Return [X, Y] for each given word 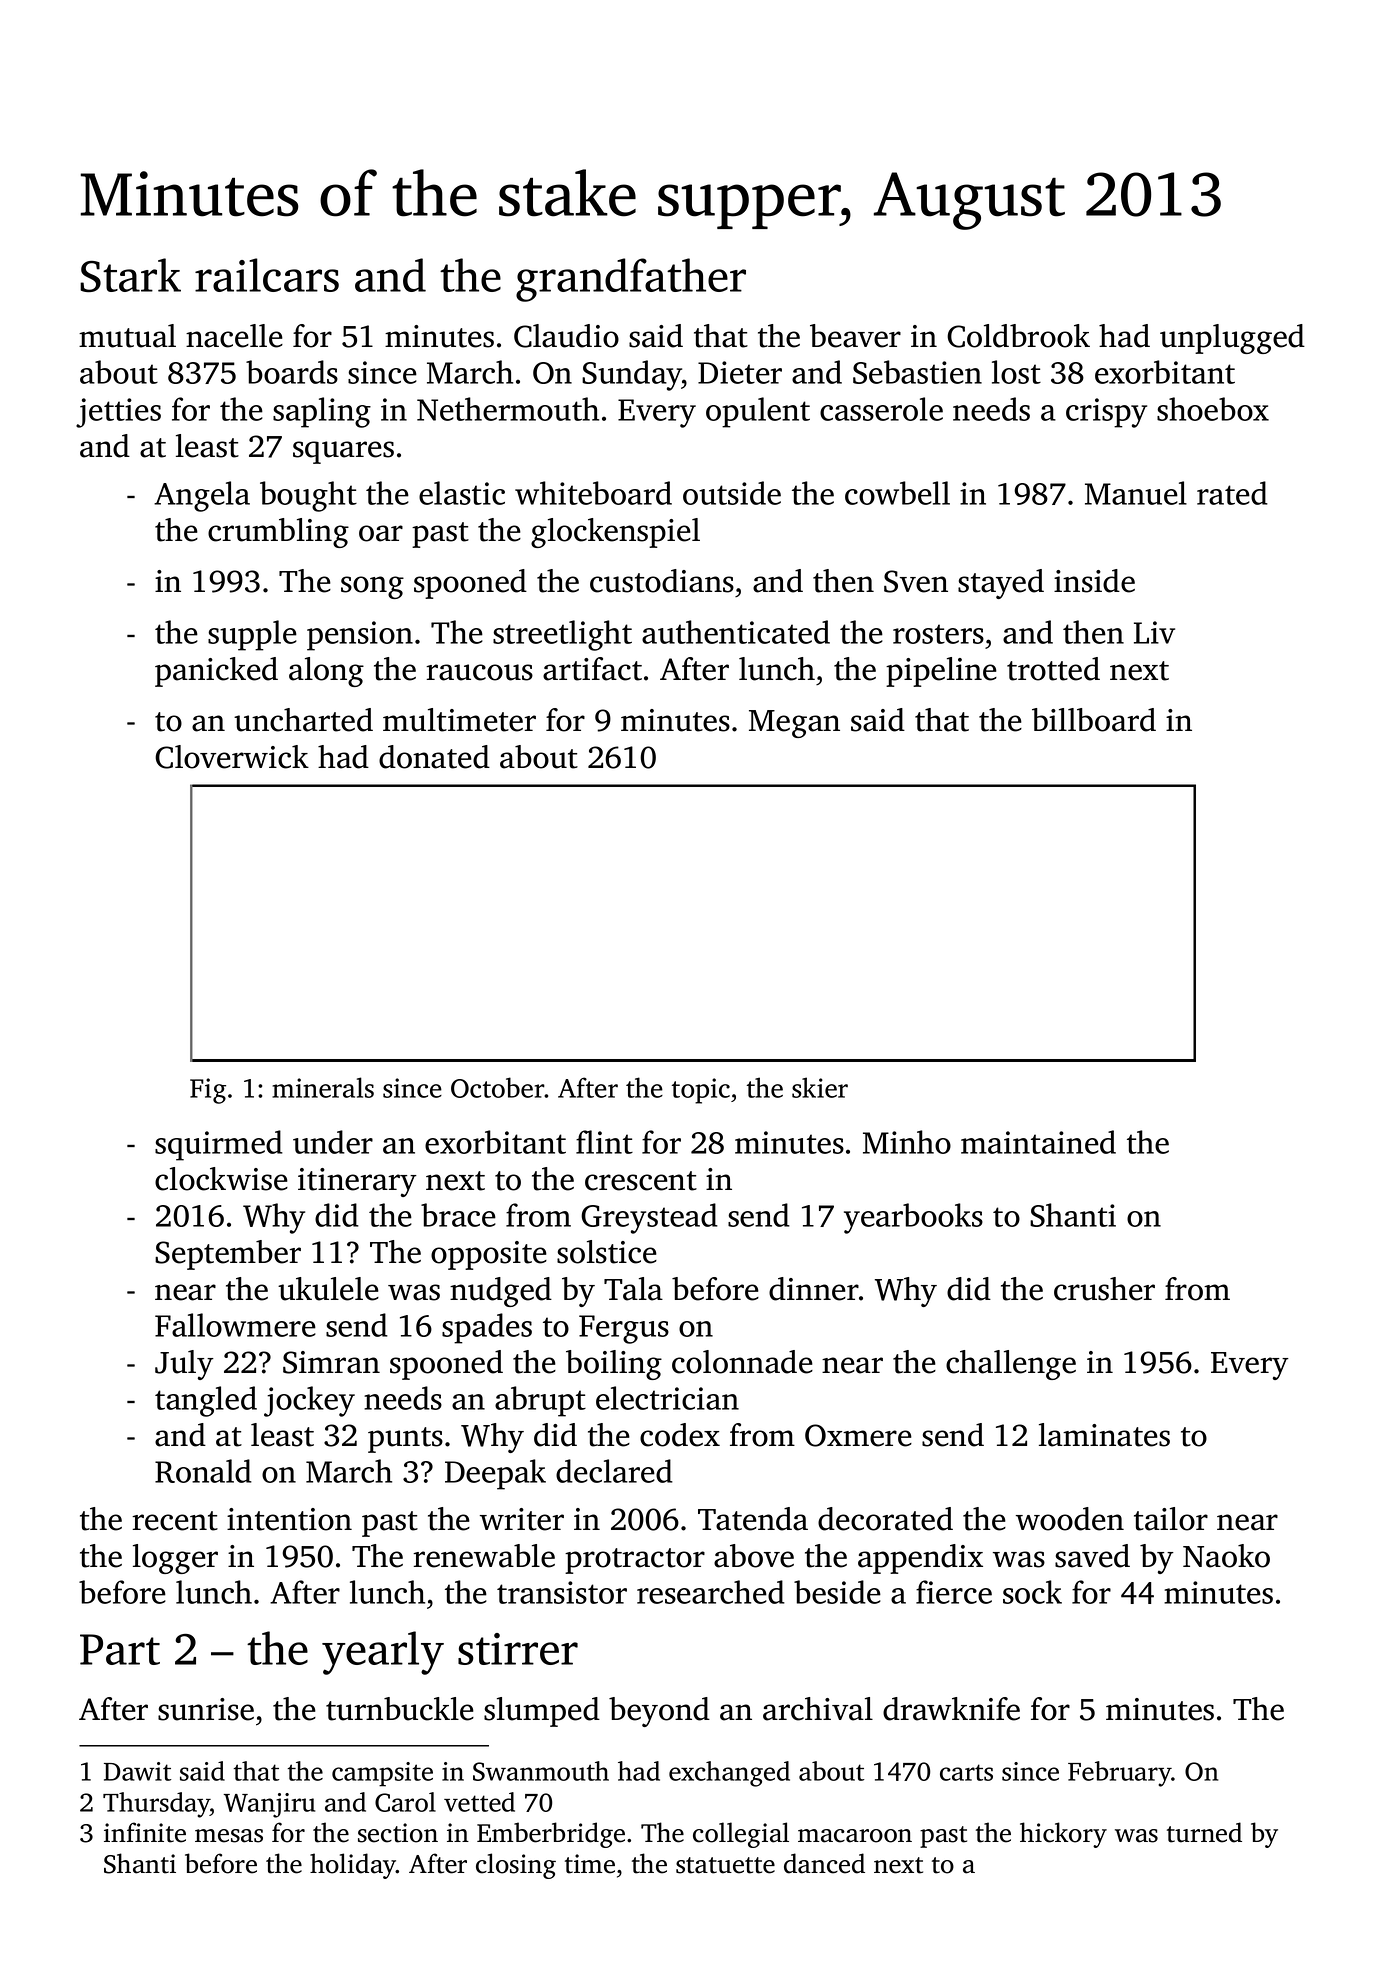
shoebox [1213, 409]
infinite [145, 1832]
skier [820, 1087]
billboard [1094, 720]
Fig [208, 1091]
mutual [127, 336]
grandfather [631, 280]
